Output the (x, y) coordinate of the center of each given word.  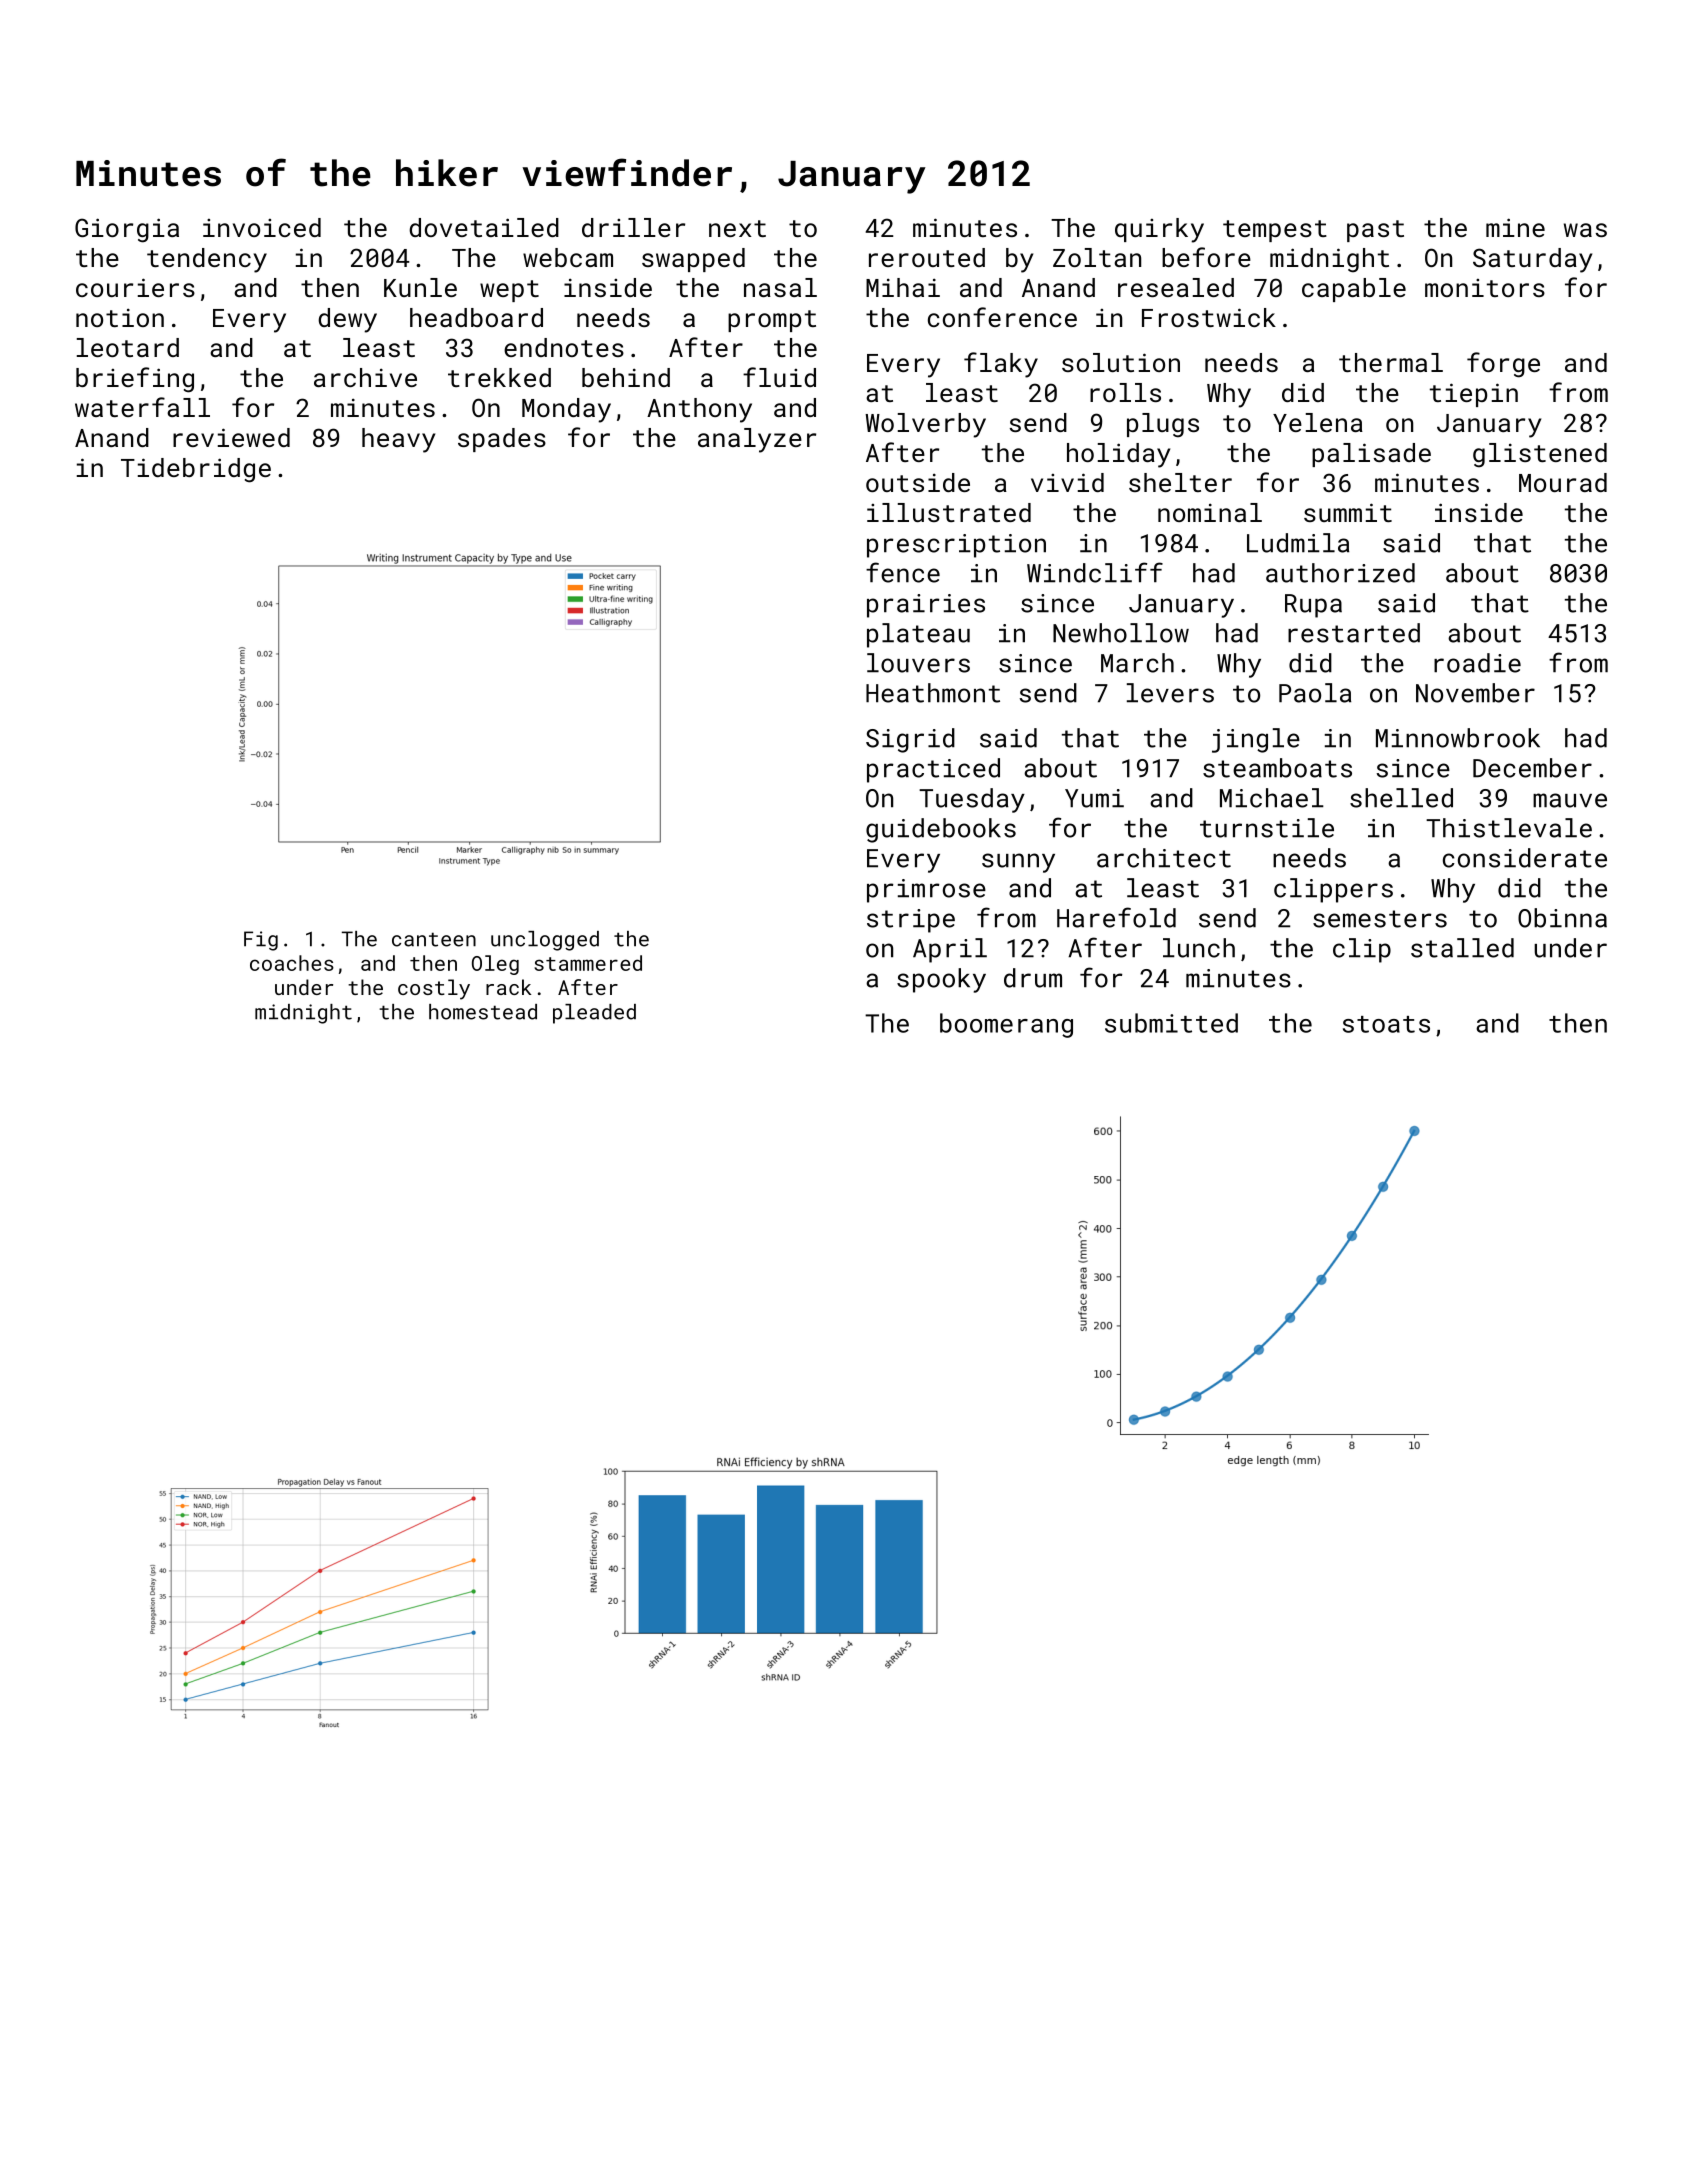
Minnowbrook (1458, 738)
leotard (128, 347)
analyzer (757, 440)
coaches (292, 963)
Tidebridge (196, 470)
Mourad (1563, 482)
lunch (1199, 948)
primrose (926, 891)
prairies (926, 606)
